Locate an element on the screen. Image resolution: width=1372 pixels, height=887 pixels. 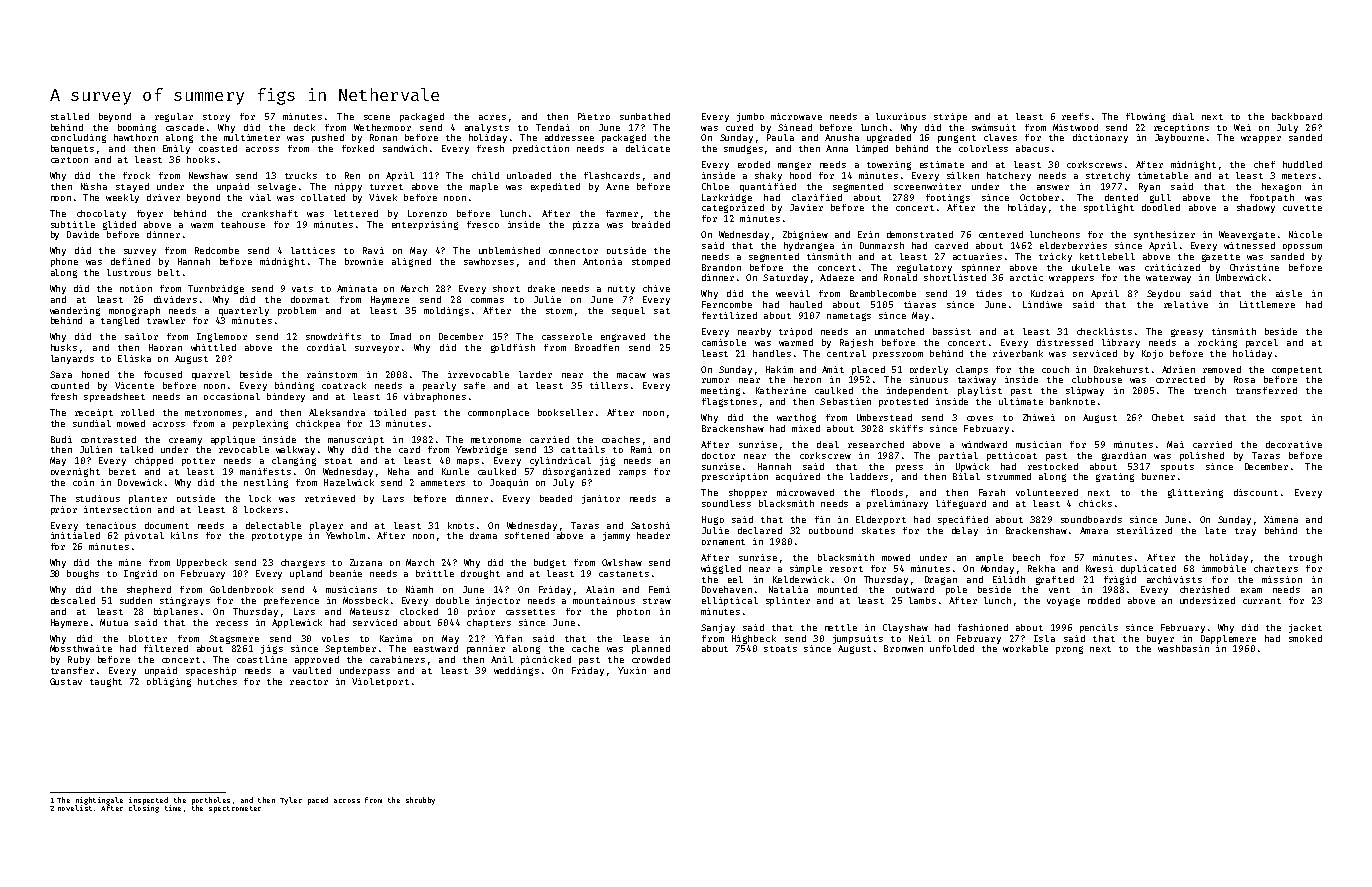
portholes is located at coordinates (211, 801).
